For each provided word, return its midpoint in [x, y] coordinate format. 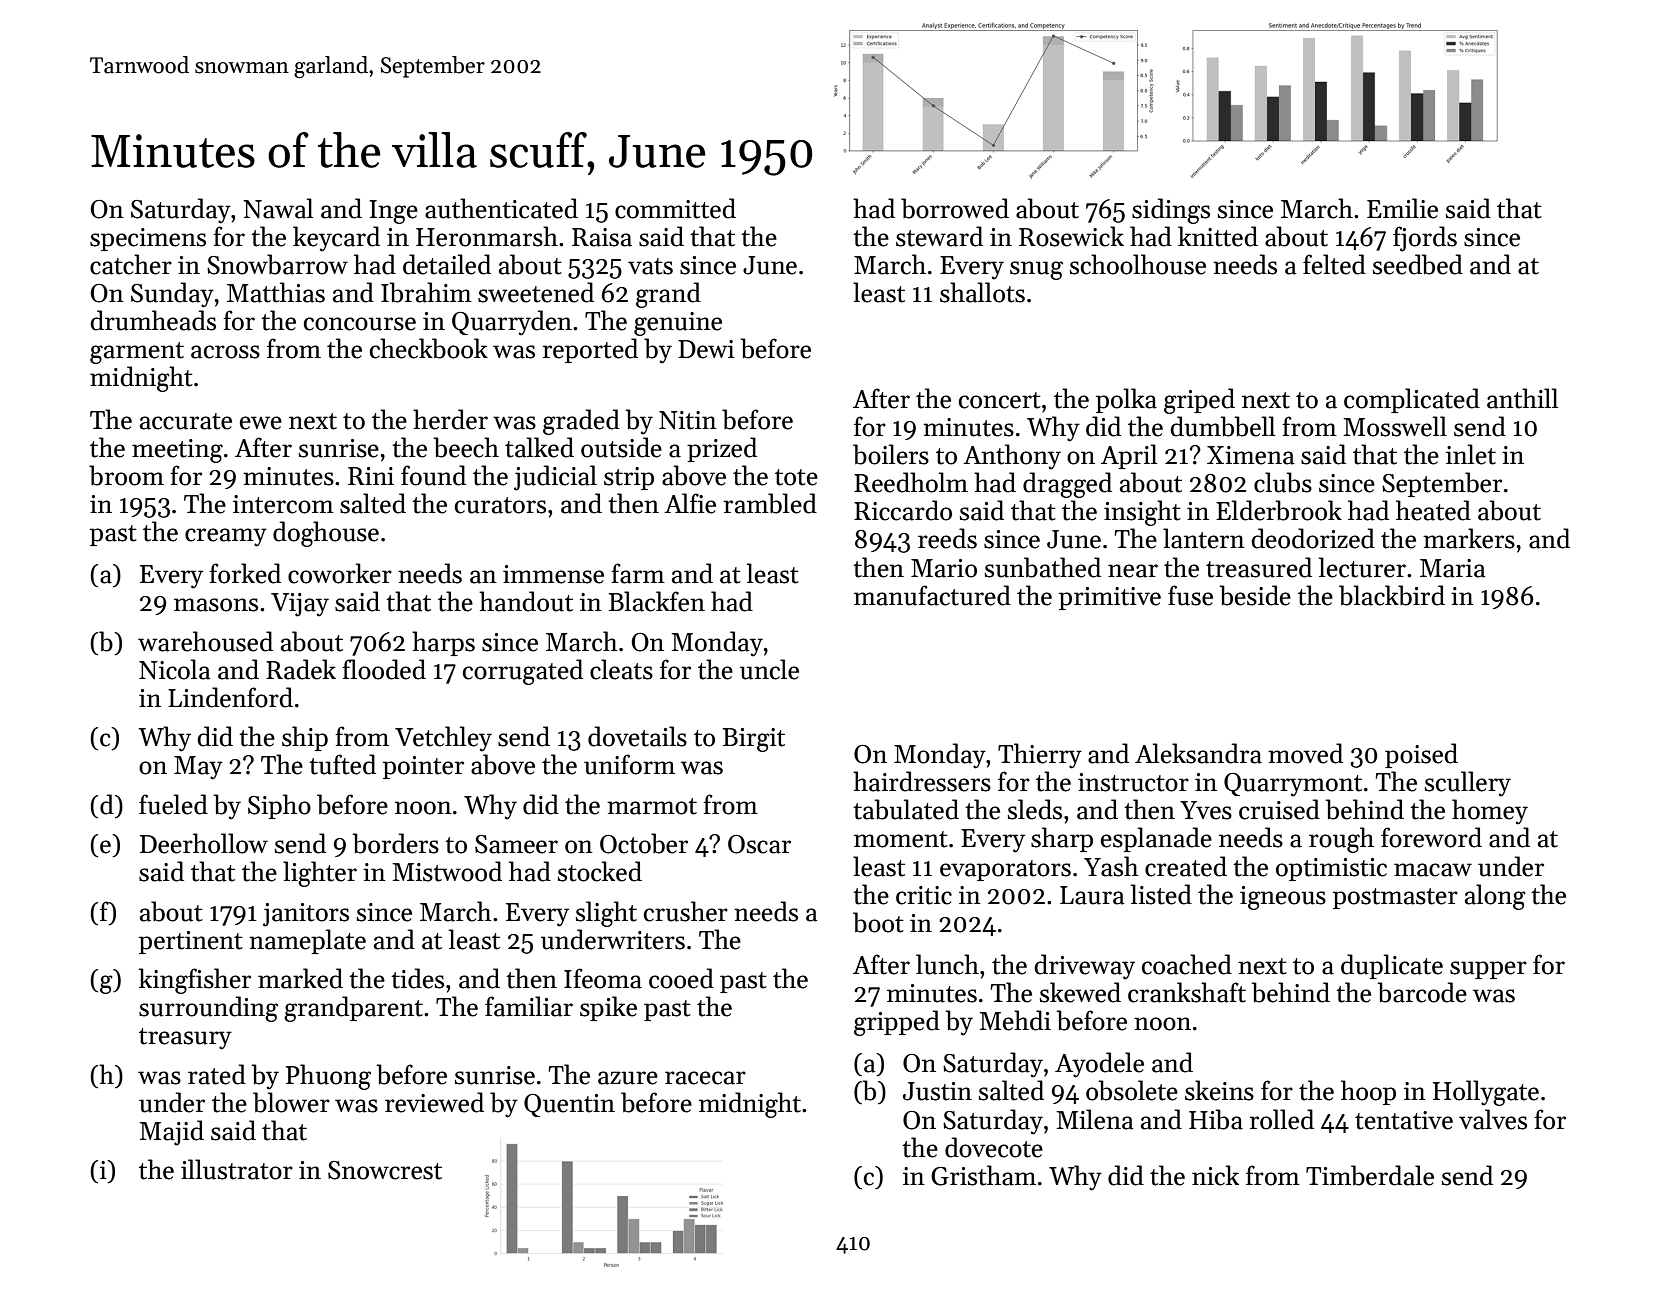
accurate [186, 421]
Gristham [983, 1175]
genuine [678, 324]
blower [291, 1102]
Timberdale [1370, 1175]
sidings [1171, 211]
